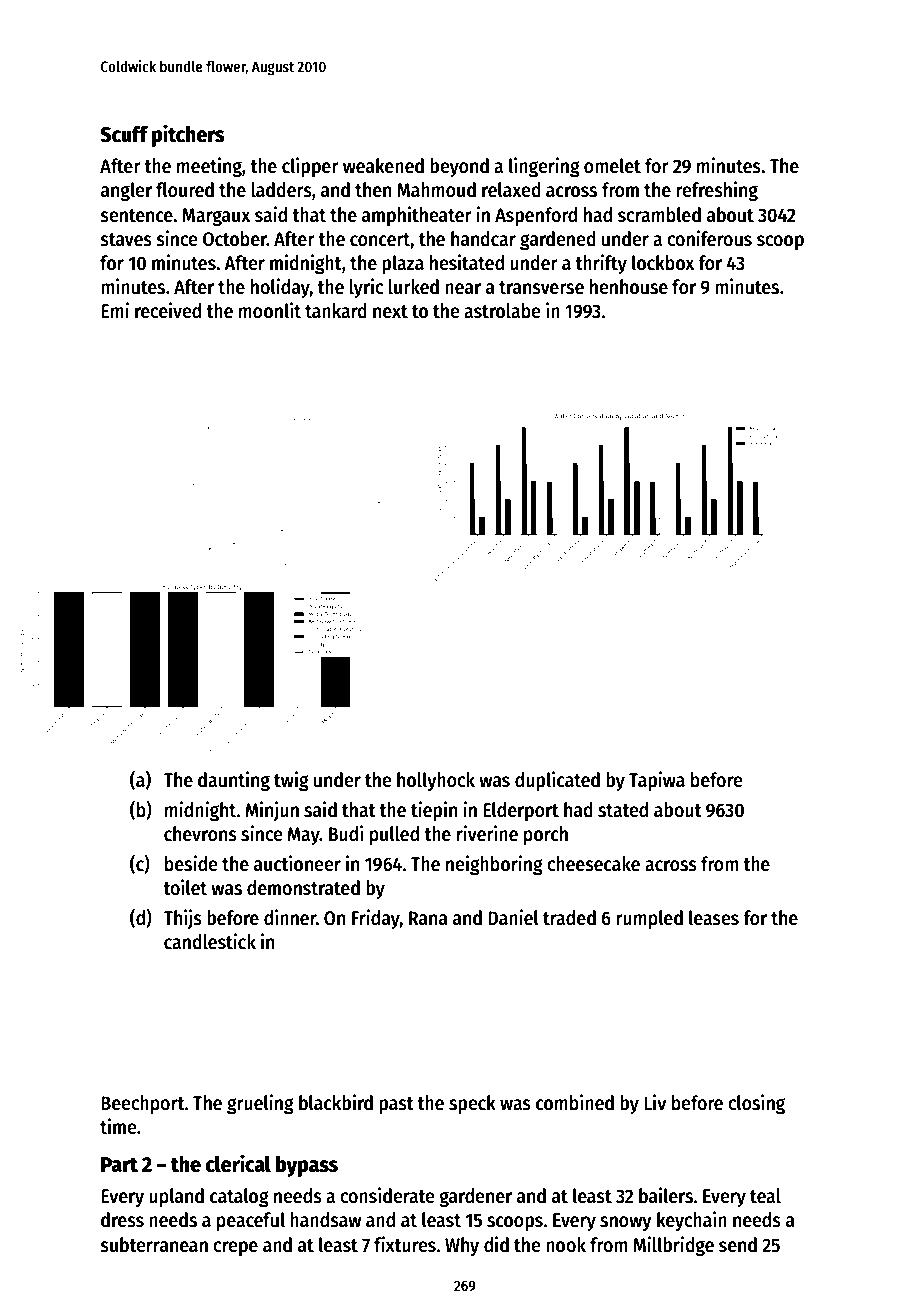 The height and width of the image is (1316, 908). Describe the element at coordinates (629, 287) in the image. I see `henhouse` at that location.
